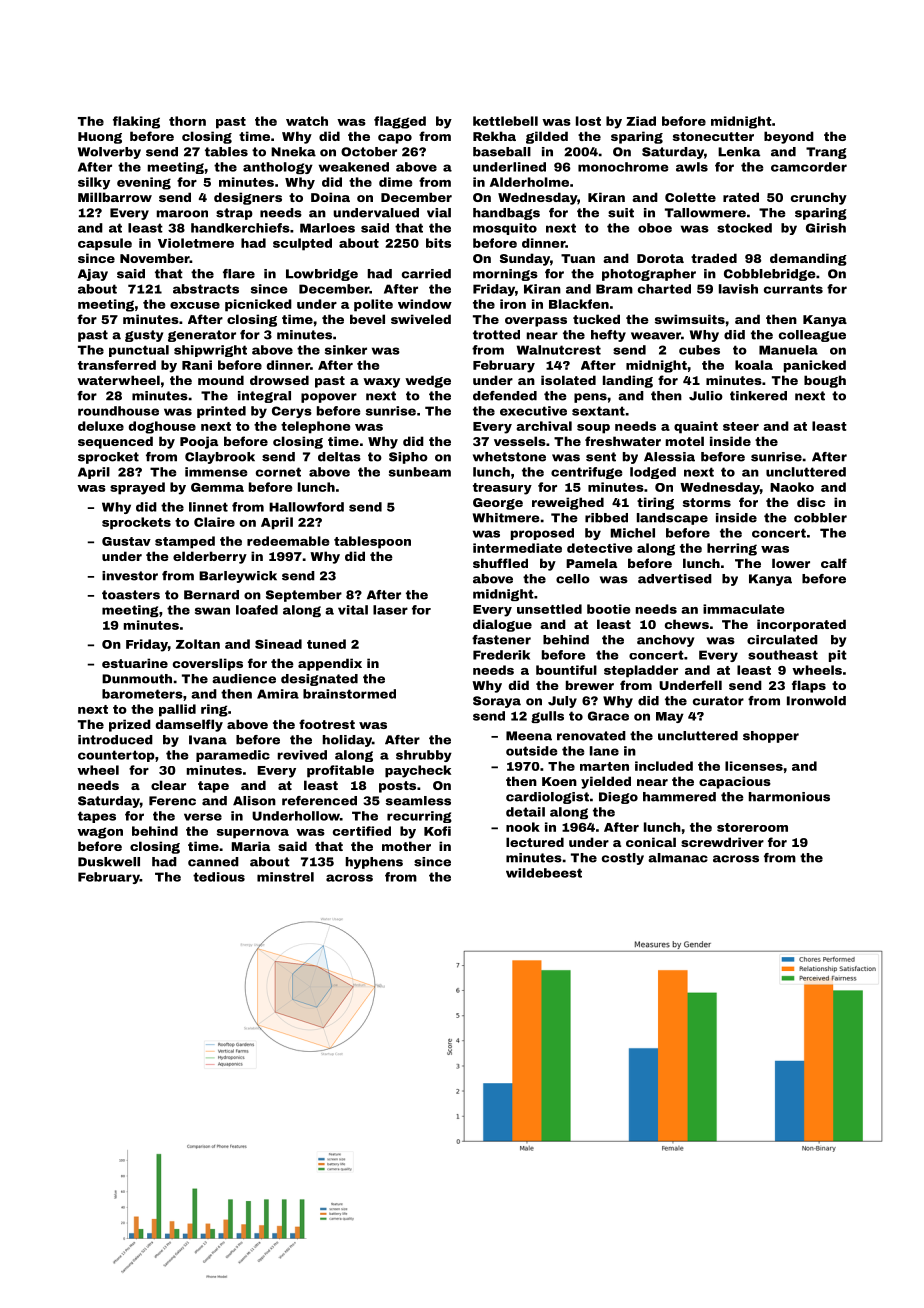 The height and width of the page is (1308, 924). I want to click on lower, so click(791, 563).
